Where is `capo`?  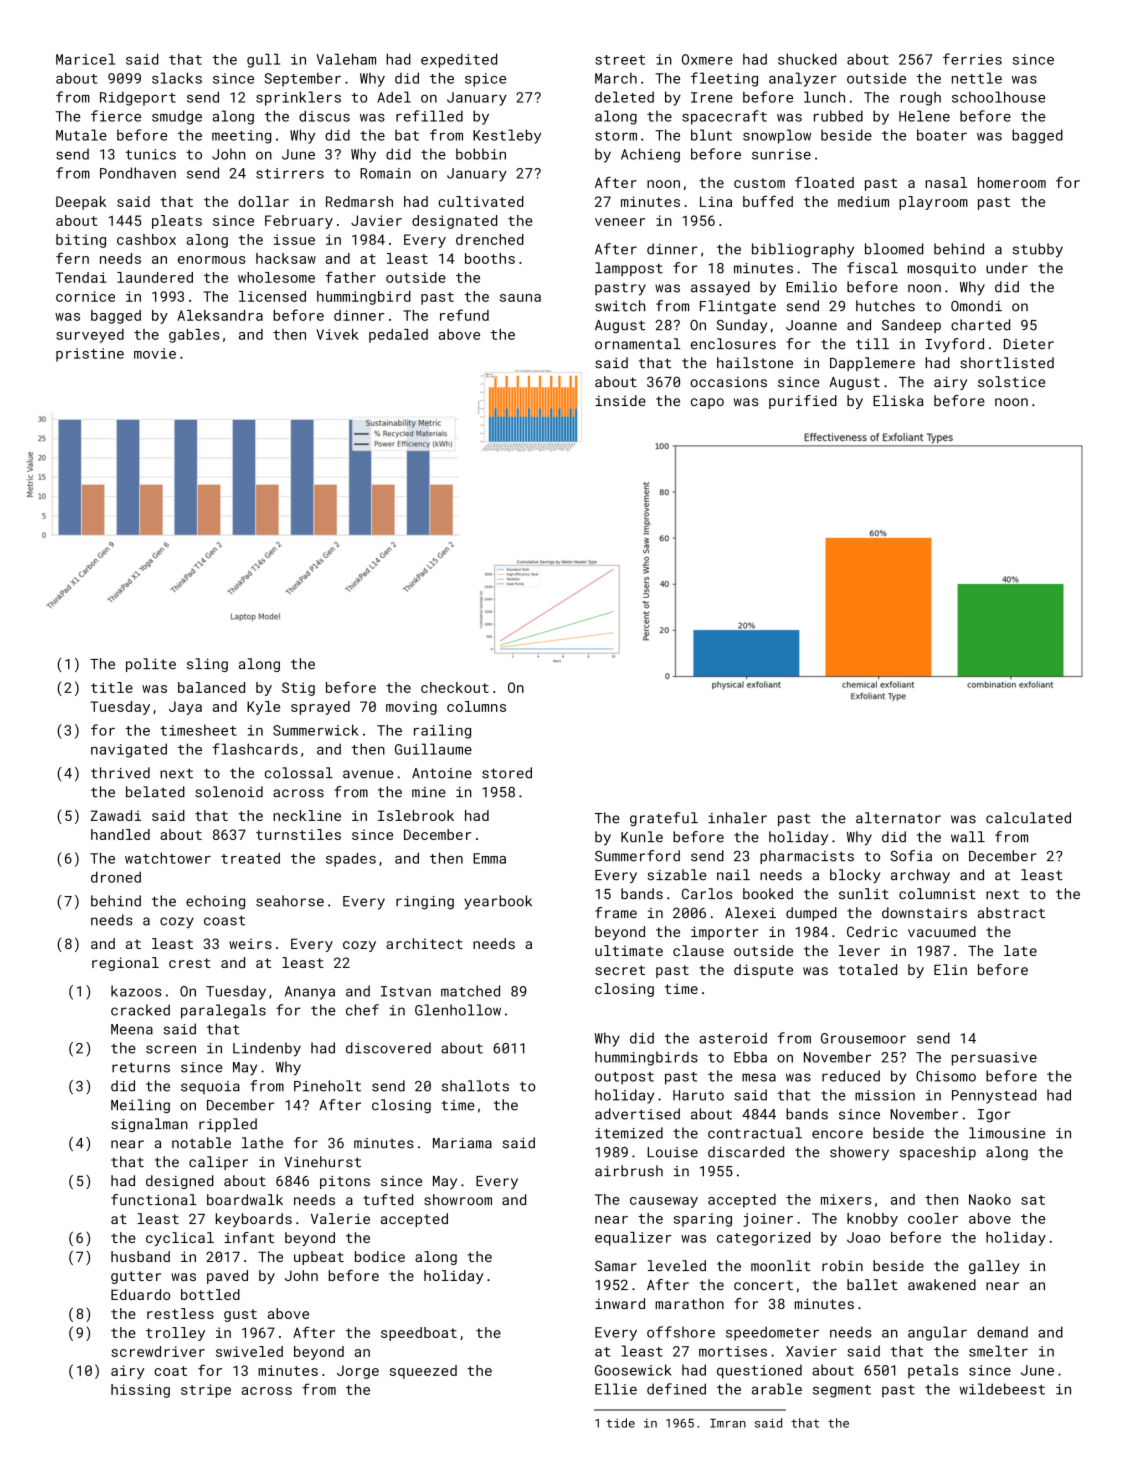
capo is located at coordinates (707, 403).
